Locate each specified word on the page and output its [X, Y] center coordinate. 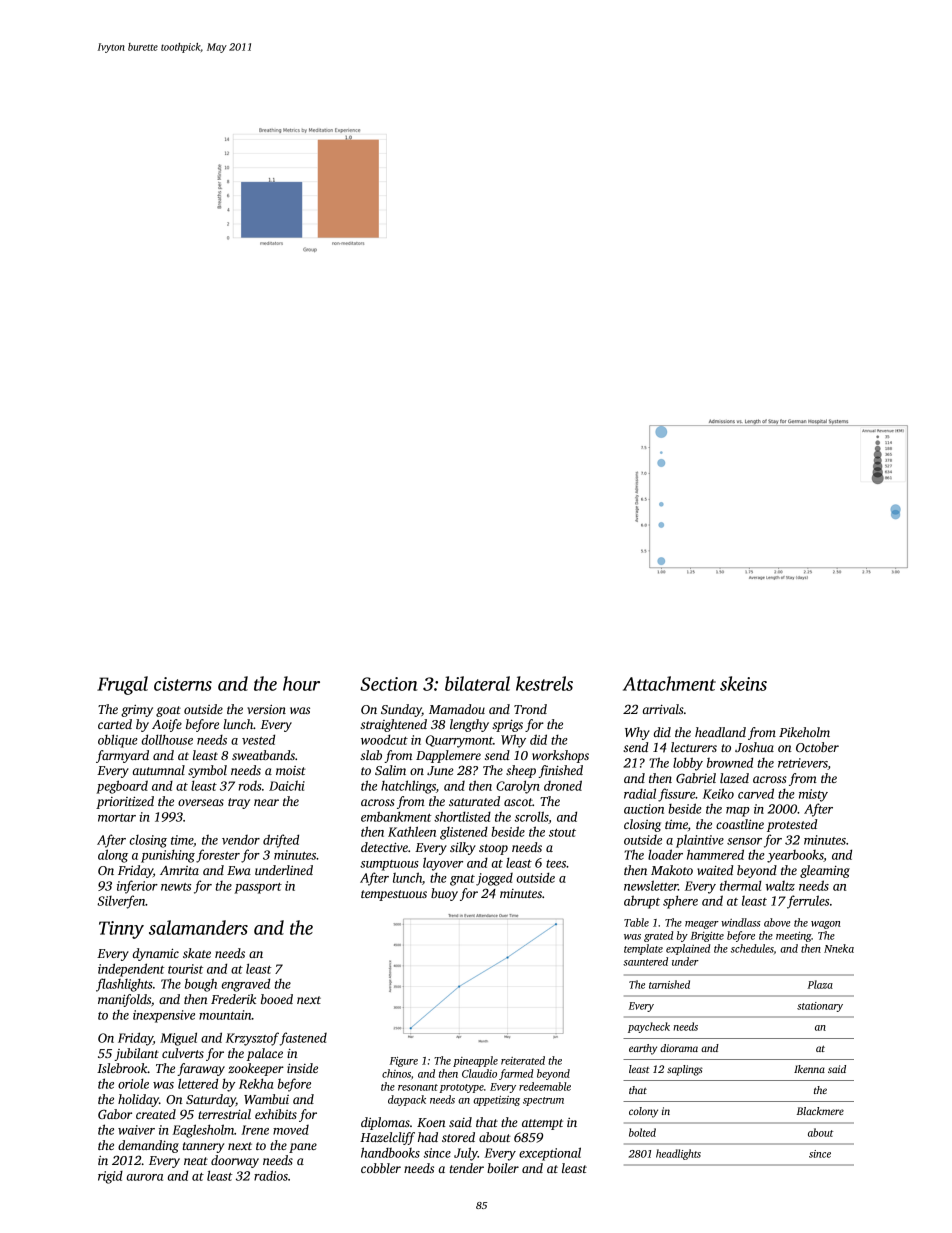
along [113, 856]
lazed [734, 778]
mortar [117, 818]
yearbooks [795, 856]
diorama [679, 1048]
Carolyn [518, 787]
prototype [461, 1088]
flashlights [124, 985]
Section [389, 684]
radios [271, 1175]
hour [301, 683]
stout [562, 833]
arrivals [663, 709]
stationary [820, 1007]
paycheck [649, 1027]
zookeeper [256, 1069]
